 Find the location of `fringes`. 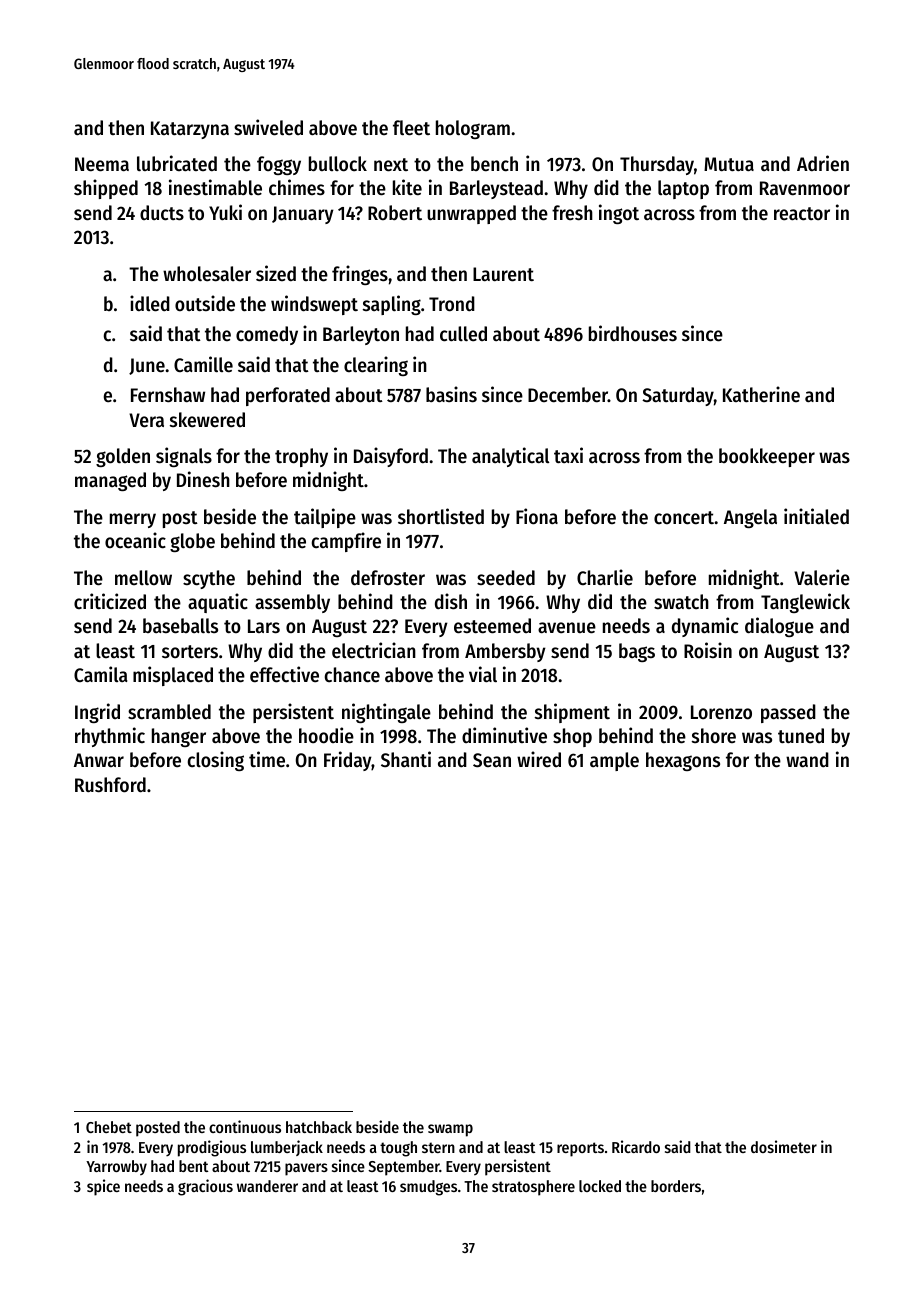

fringes is located at coordinates (360, 275).
